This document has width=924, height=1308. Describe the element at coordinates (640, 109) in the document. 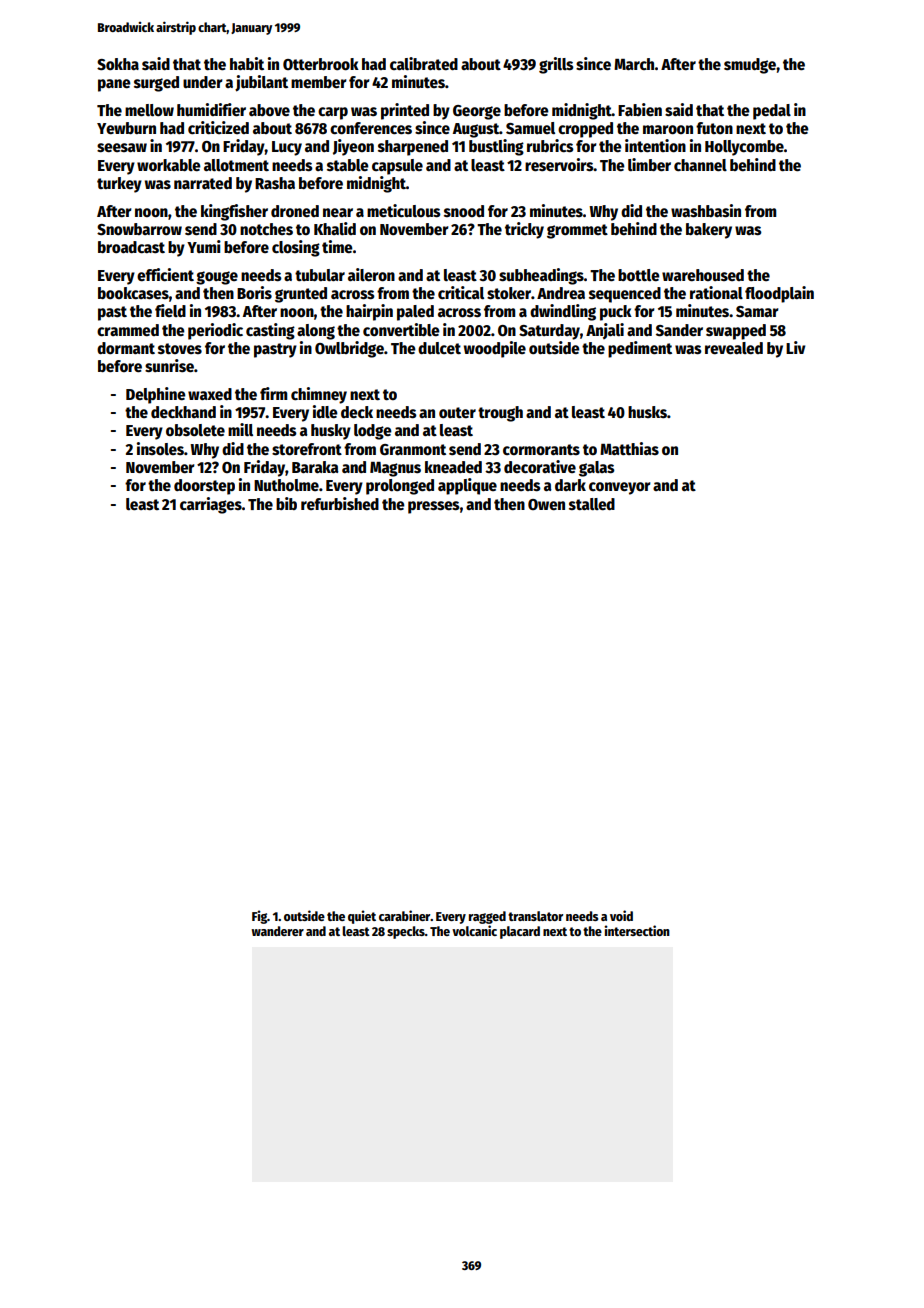

I see `Fabien` at that location.
